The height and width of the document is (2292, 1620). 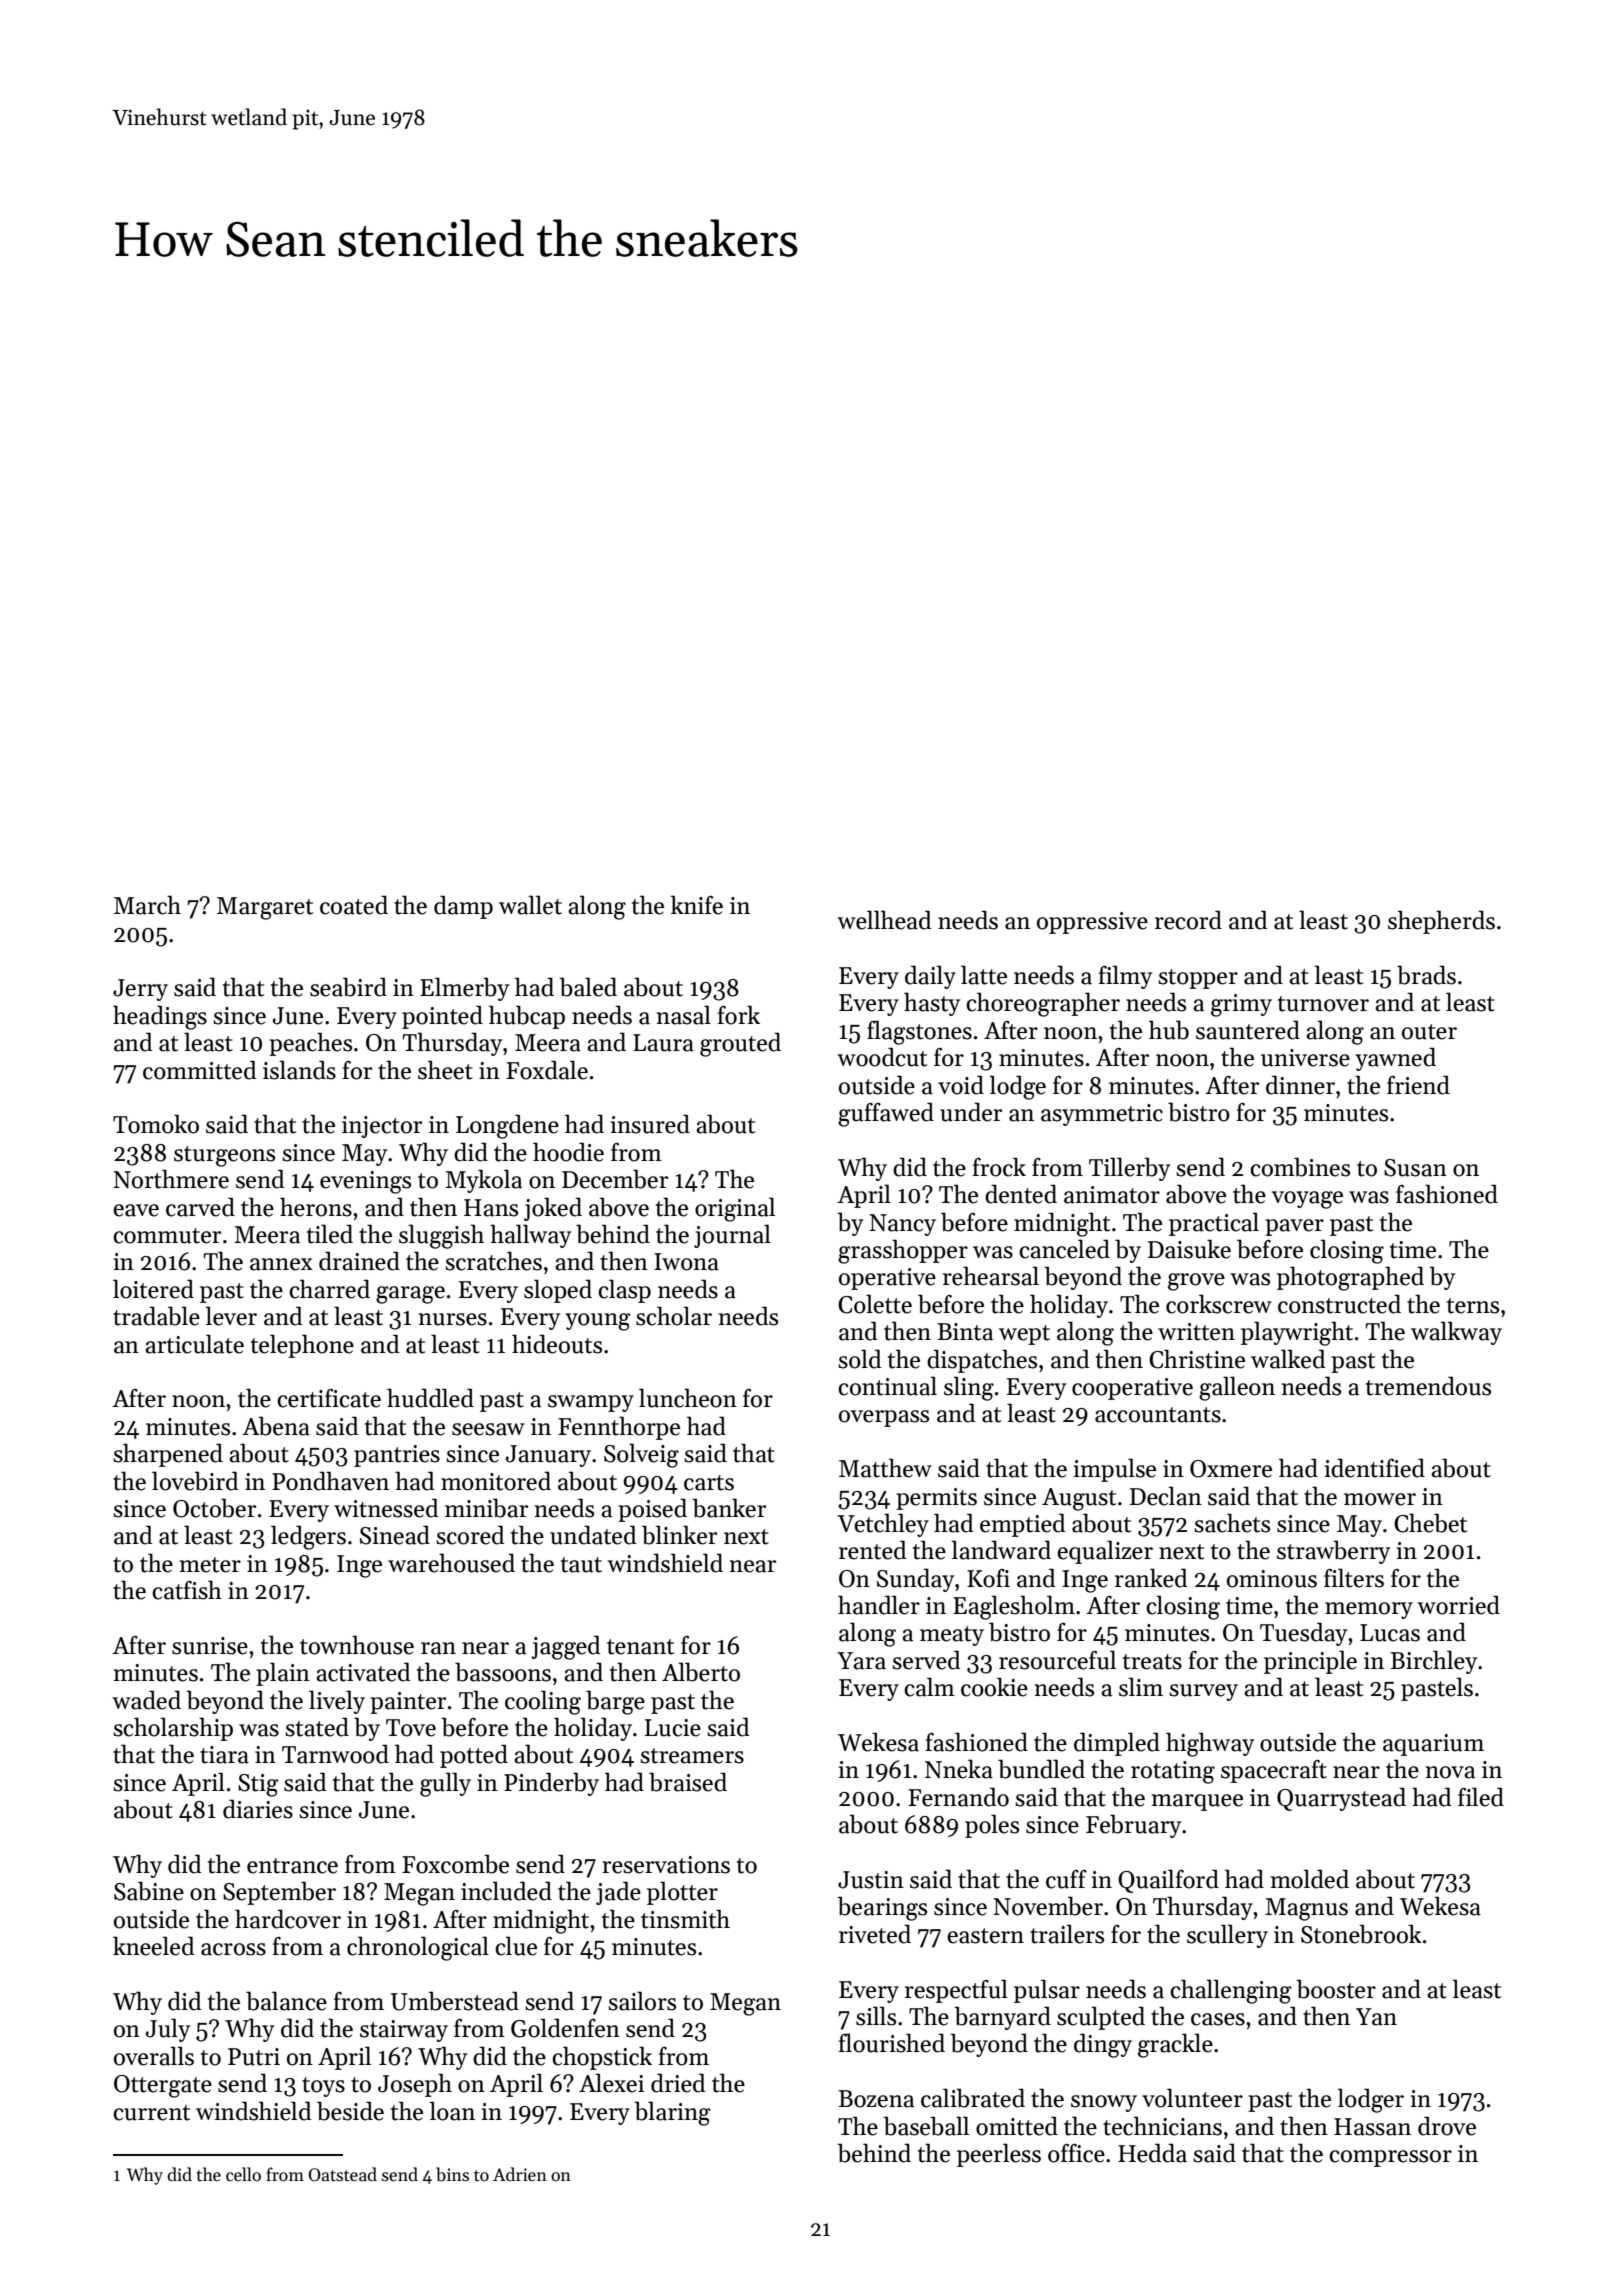 I want to click on injector, so click(x=382, y=1127).
